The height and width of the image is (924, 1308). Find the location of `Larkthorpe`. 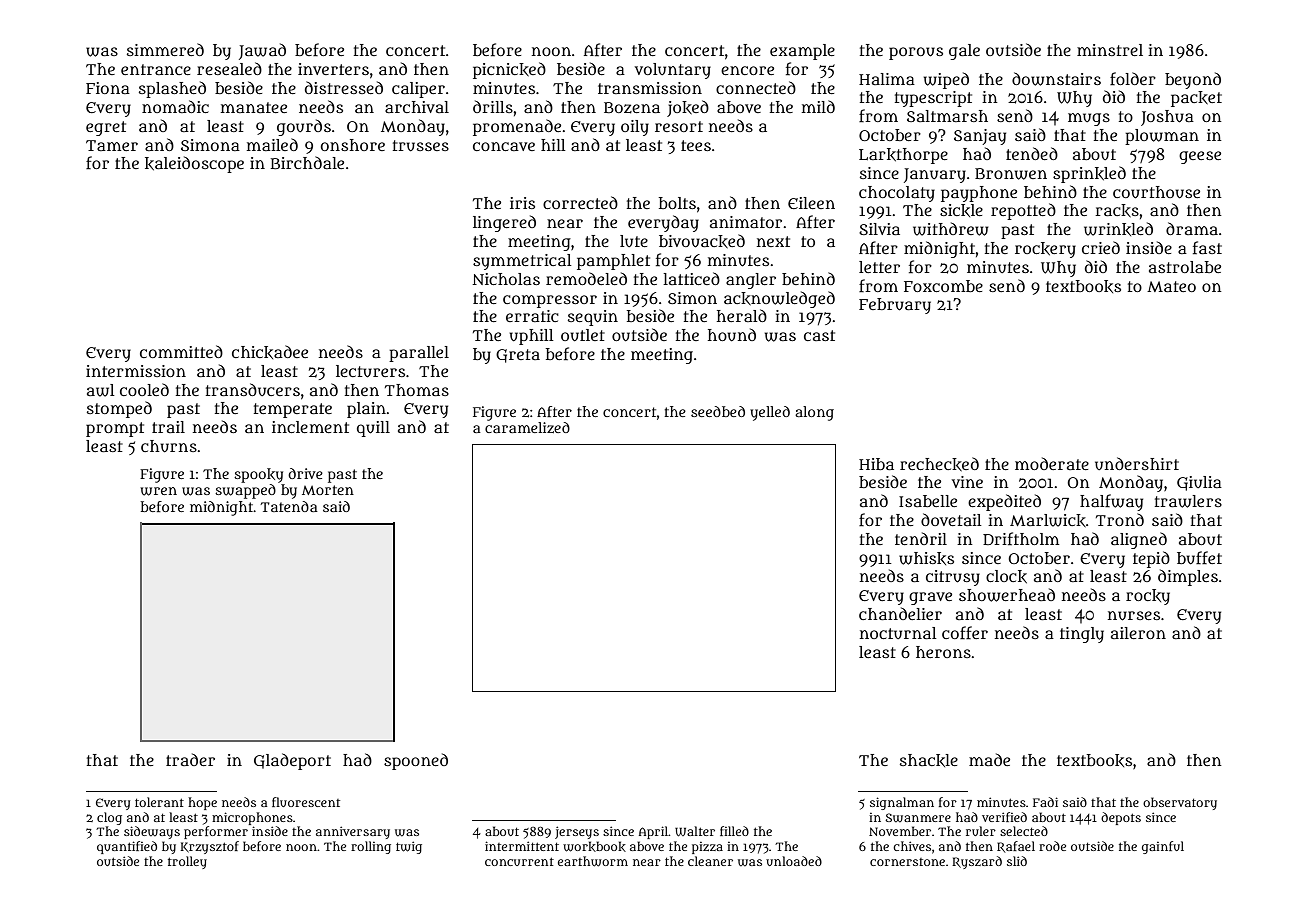

Larkthorpe is located at coordinates (903, 156).
